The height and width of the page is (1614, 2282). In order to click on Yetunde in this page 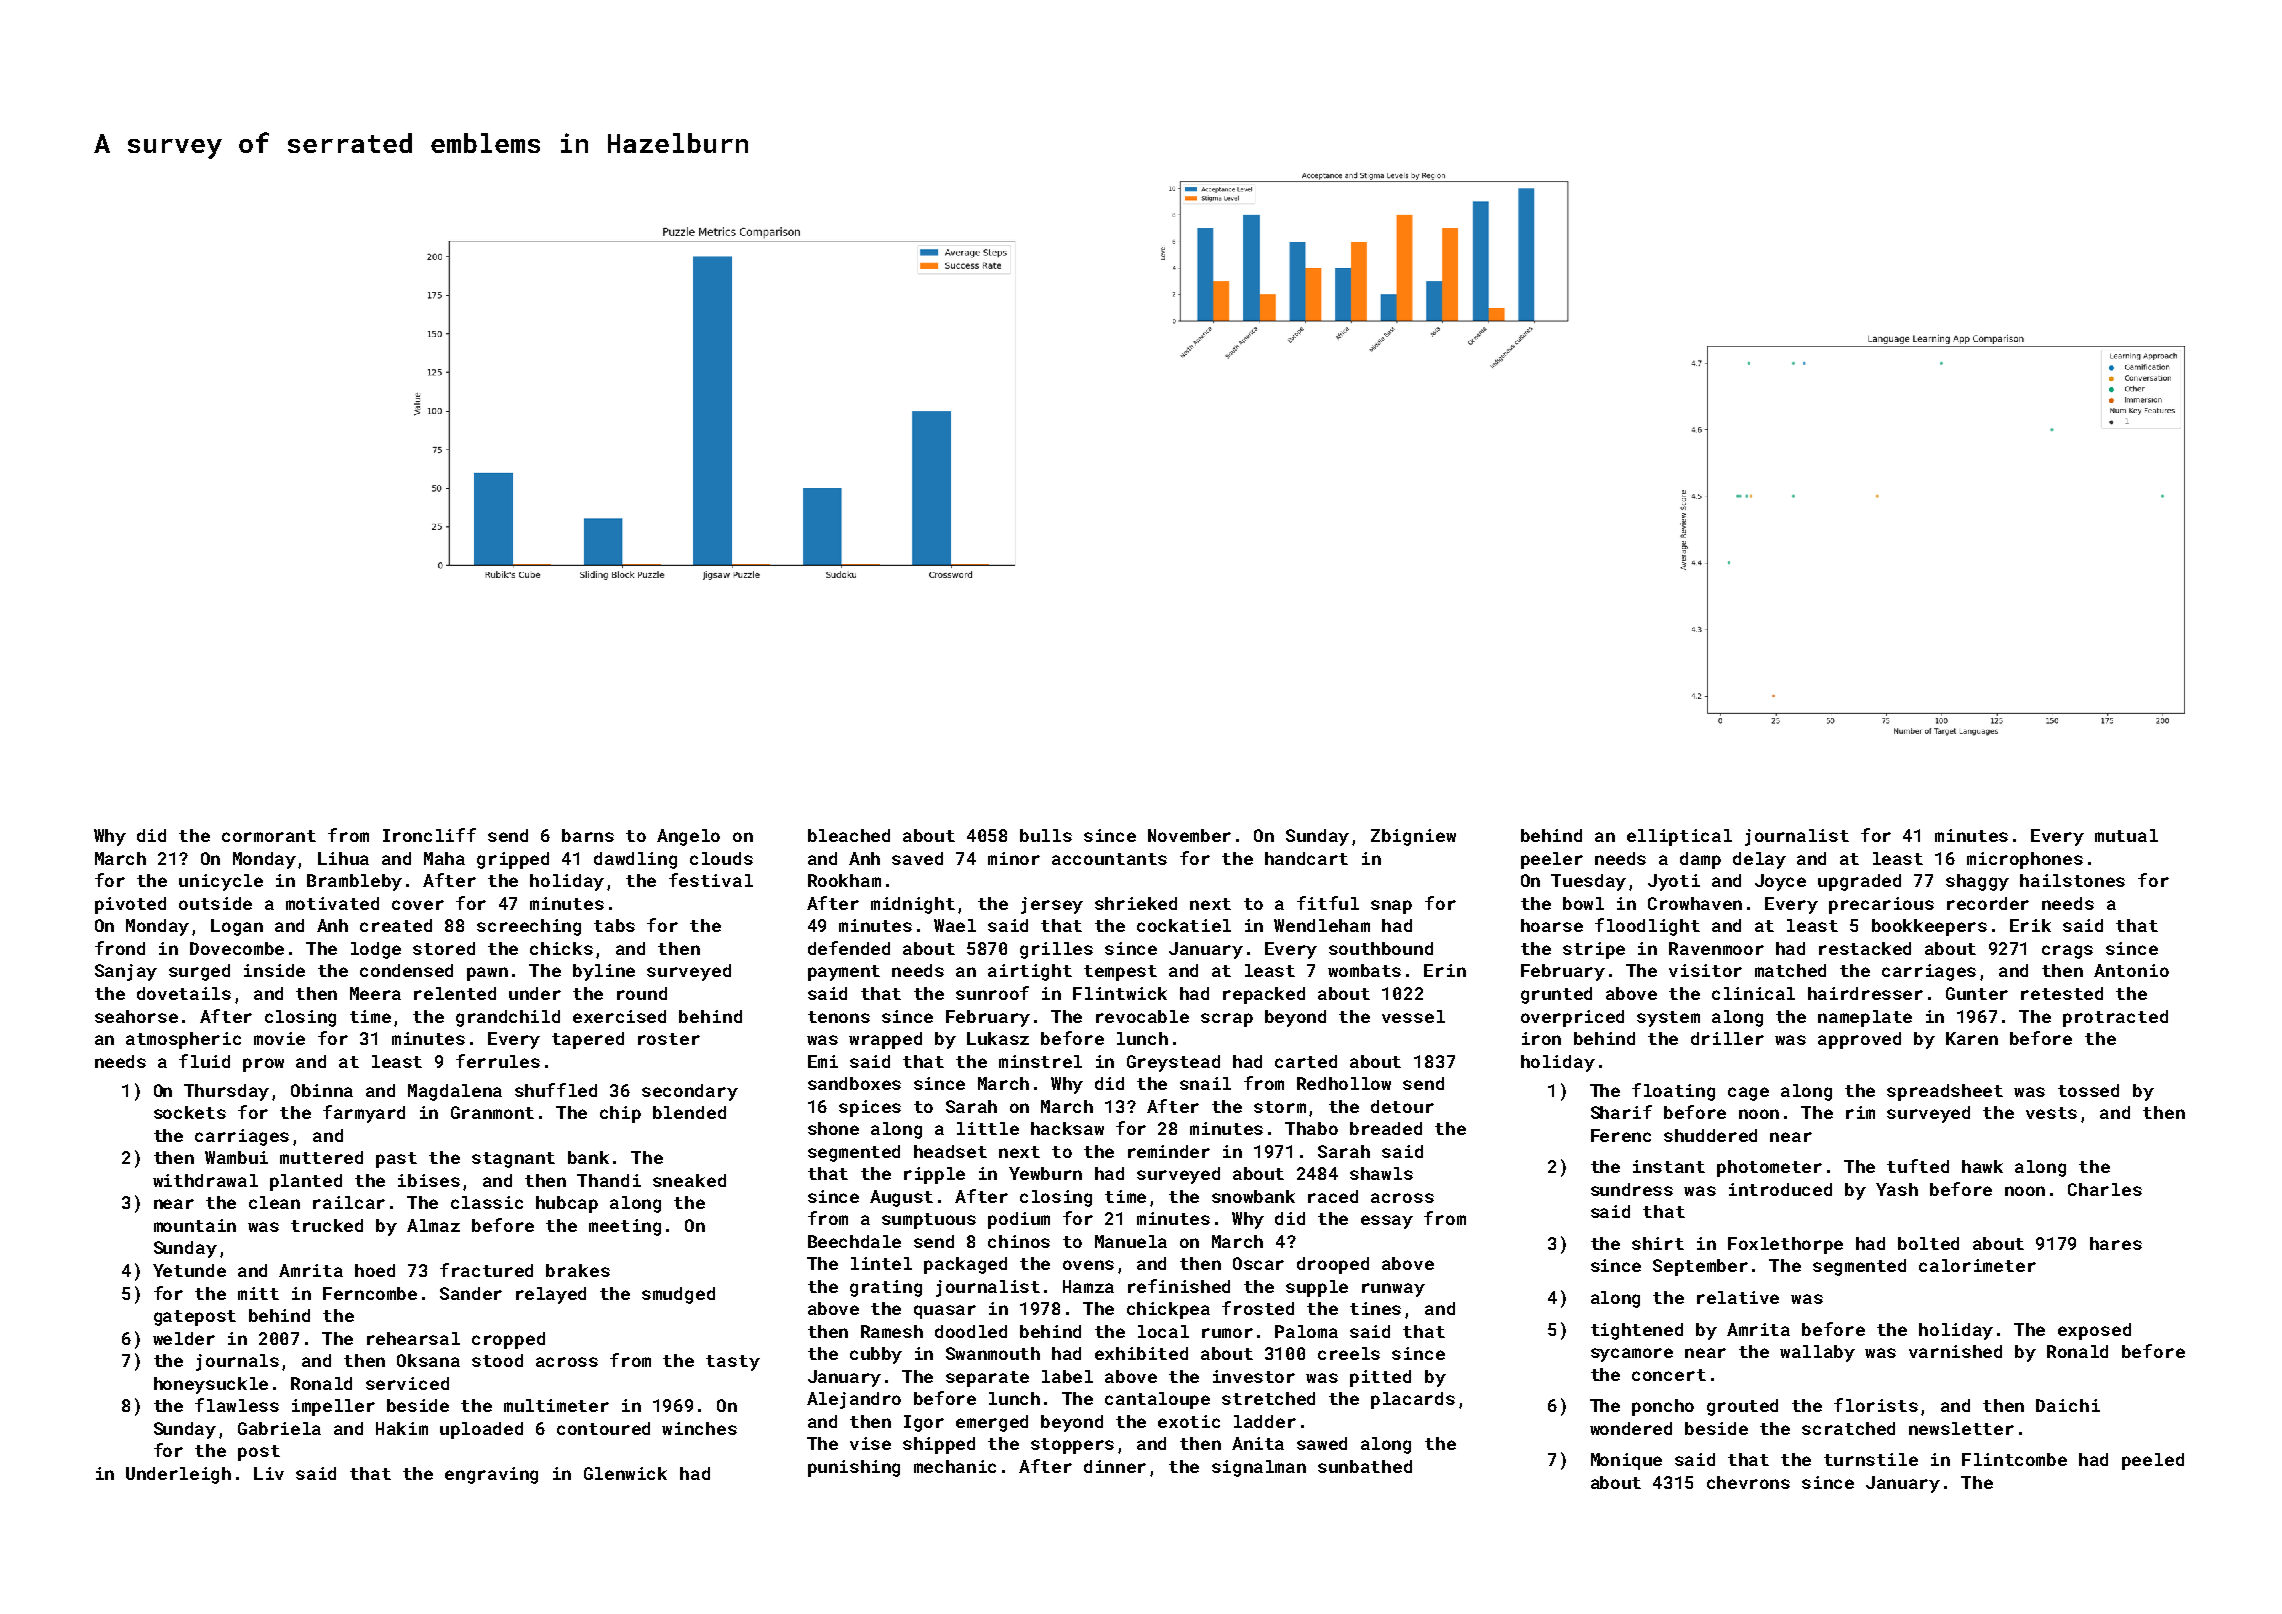, I will do `click(189, 1270)`.
